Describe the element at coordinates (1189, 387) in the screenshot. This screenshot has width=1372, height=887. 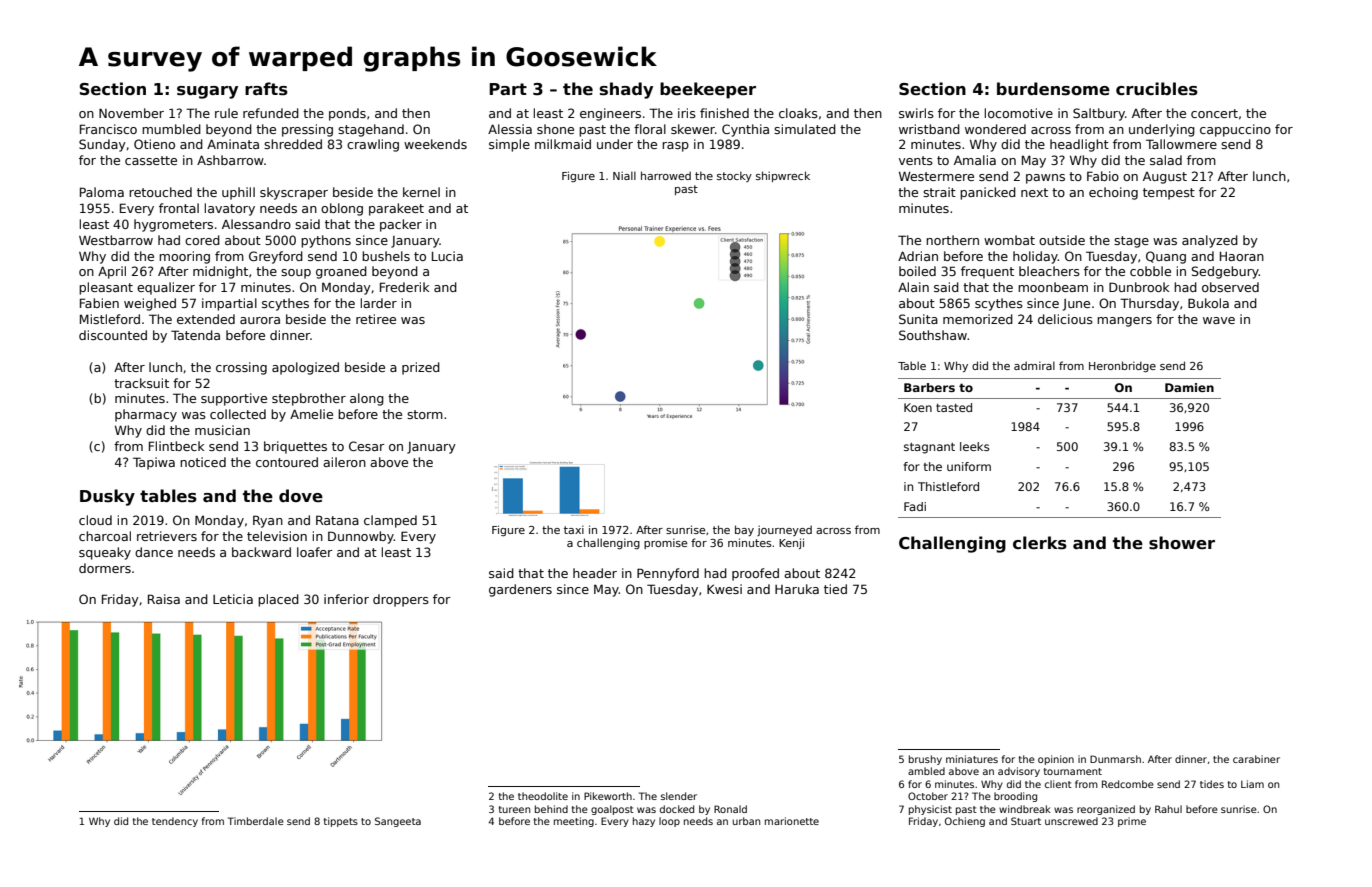
I see `Damien` at that location.
